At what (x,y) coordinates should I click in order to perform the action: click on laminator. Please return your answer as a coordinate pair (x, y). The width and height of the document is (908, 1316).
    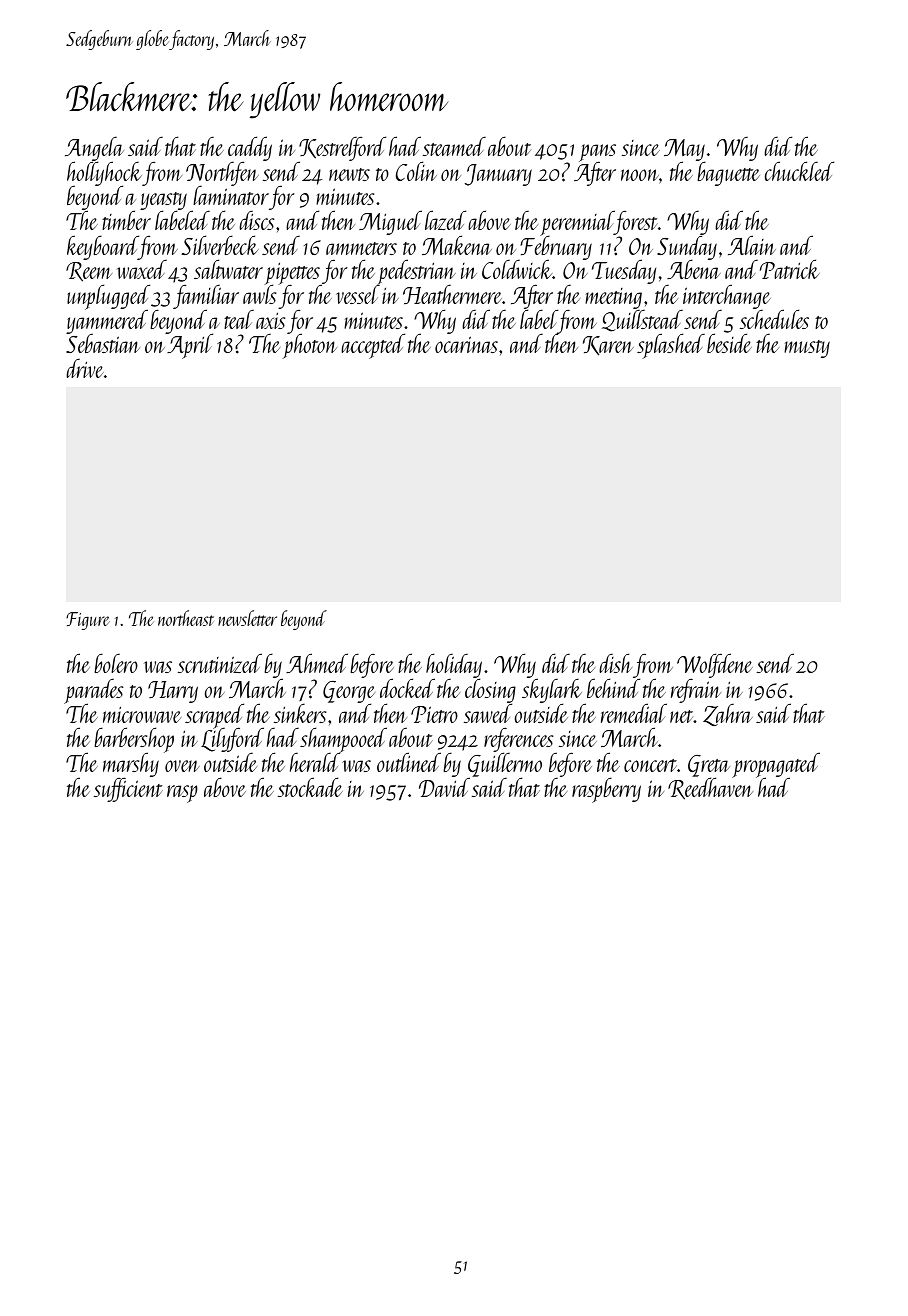
    Looking at the image, I should click on (231, 195).
